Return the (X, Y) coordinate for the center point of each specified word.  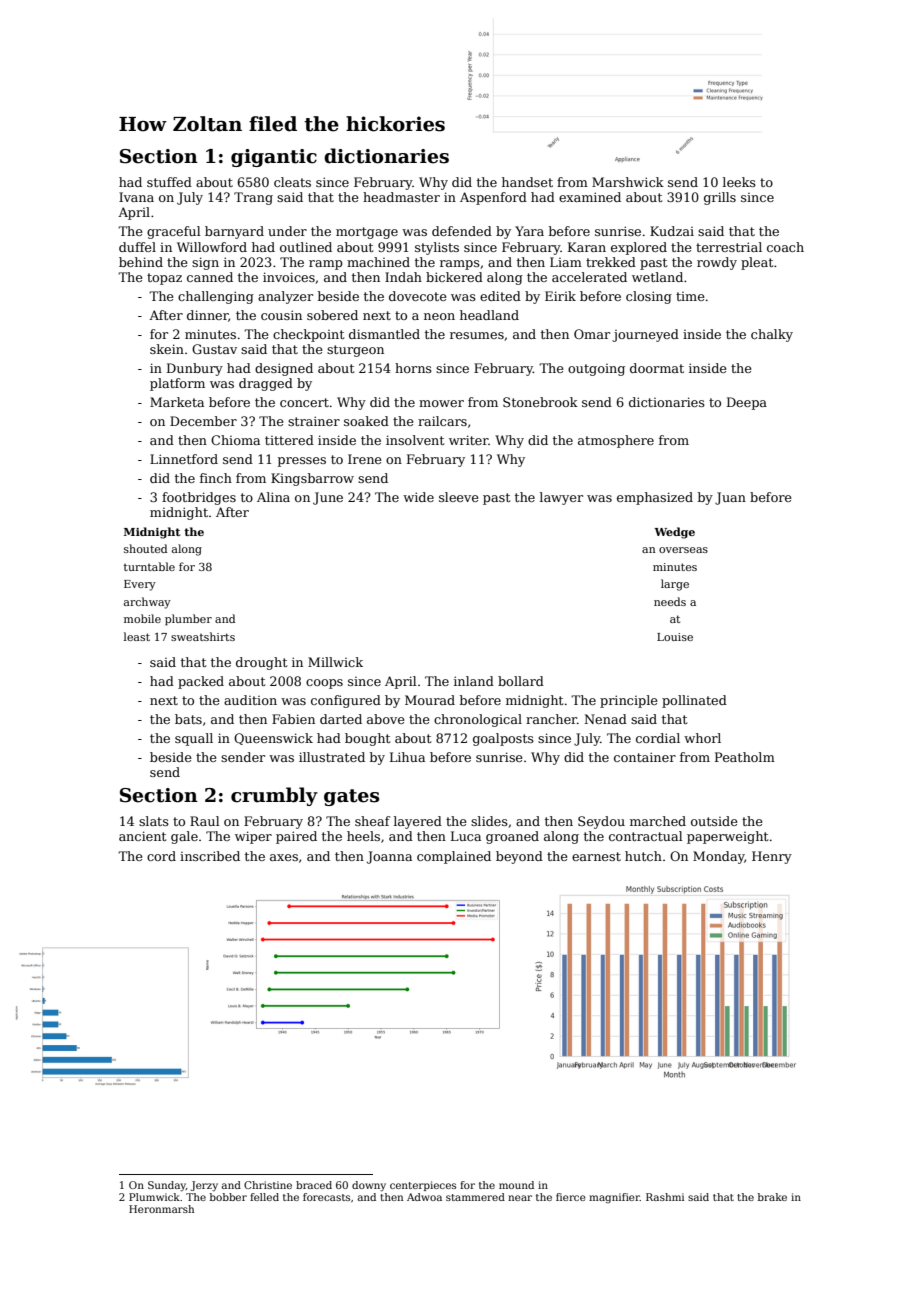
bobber (228, 1197)
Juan (730, 498)
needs (670, 601)
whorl (702, 738)
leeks (739, 182)
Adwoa (424, 1197)
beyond (519, 857)
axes (284, 857)
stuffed (169, 182)
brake (772, 1197)
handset (527, 182)
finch (216, 478)
